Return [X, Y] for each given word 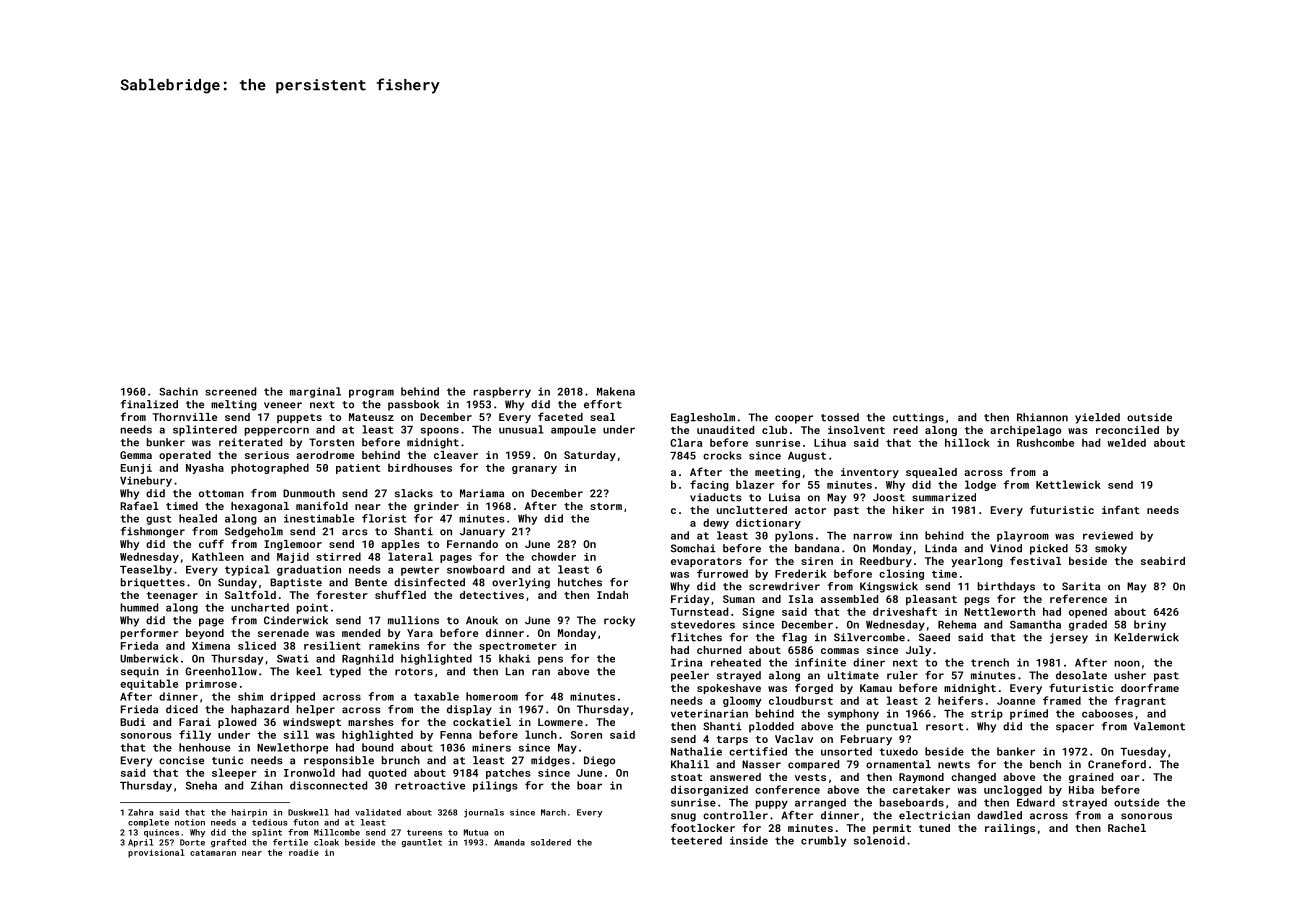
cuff [211, 543]
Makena [616, 391]
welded [1126, 442]
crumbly [823, 841]
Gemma [136, 455]
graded [1088, 625]
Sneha [201, 785]
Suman [739, 599]
